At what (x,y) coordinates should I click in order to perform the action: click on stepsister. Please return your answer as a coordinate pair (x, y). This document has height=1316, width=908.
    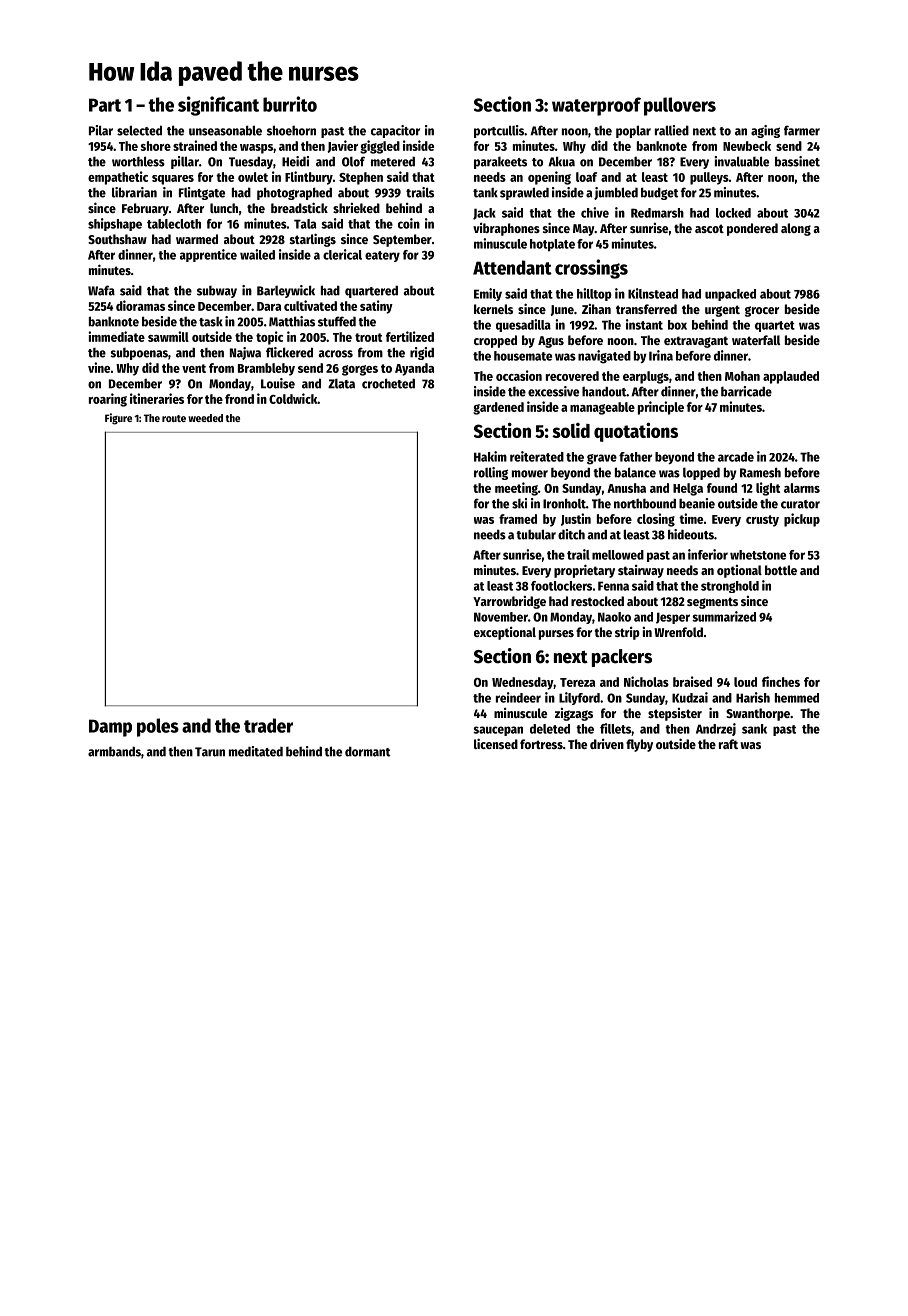
    Looking at the image, I should click on (675, 714).
